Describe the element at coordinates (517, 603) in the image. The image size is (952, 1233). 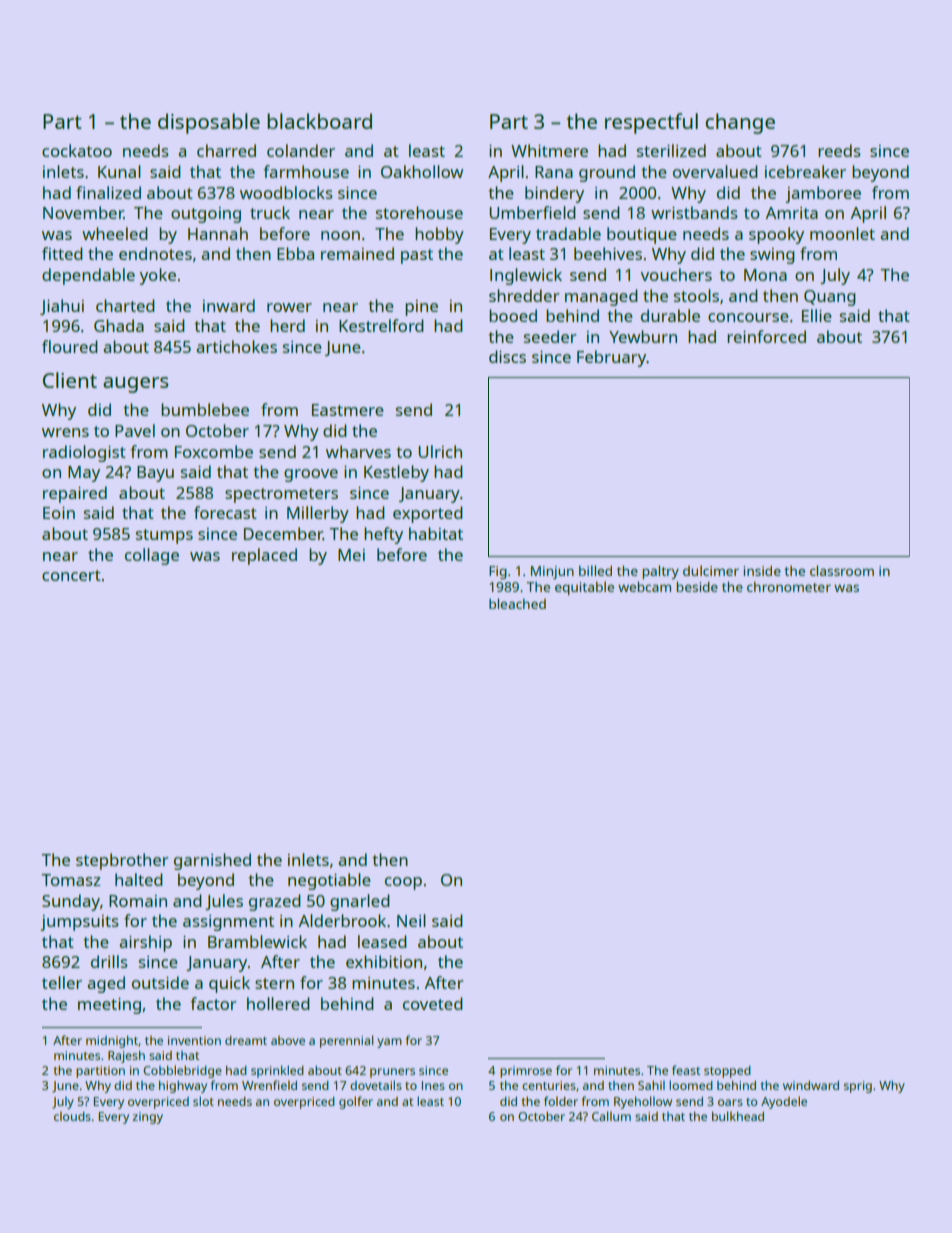
I see `bleached` at that location.
